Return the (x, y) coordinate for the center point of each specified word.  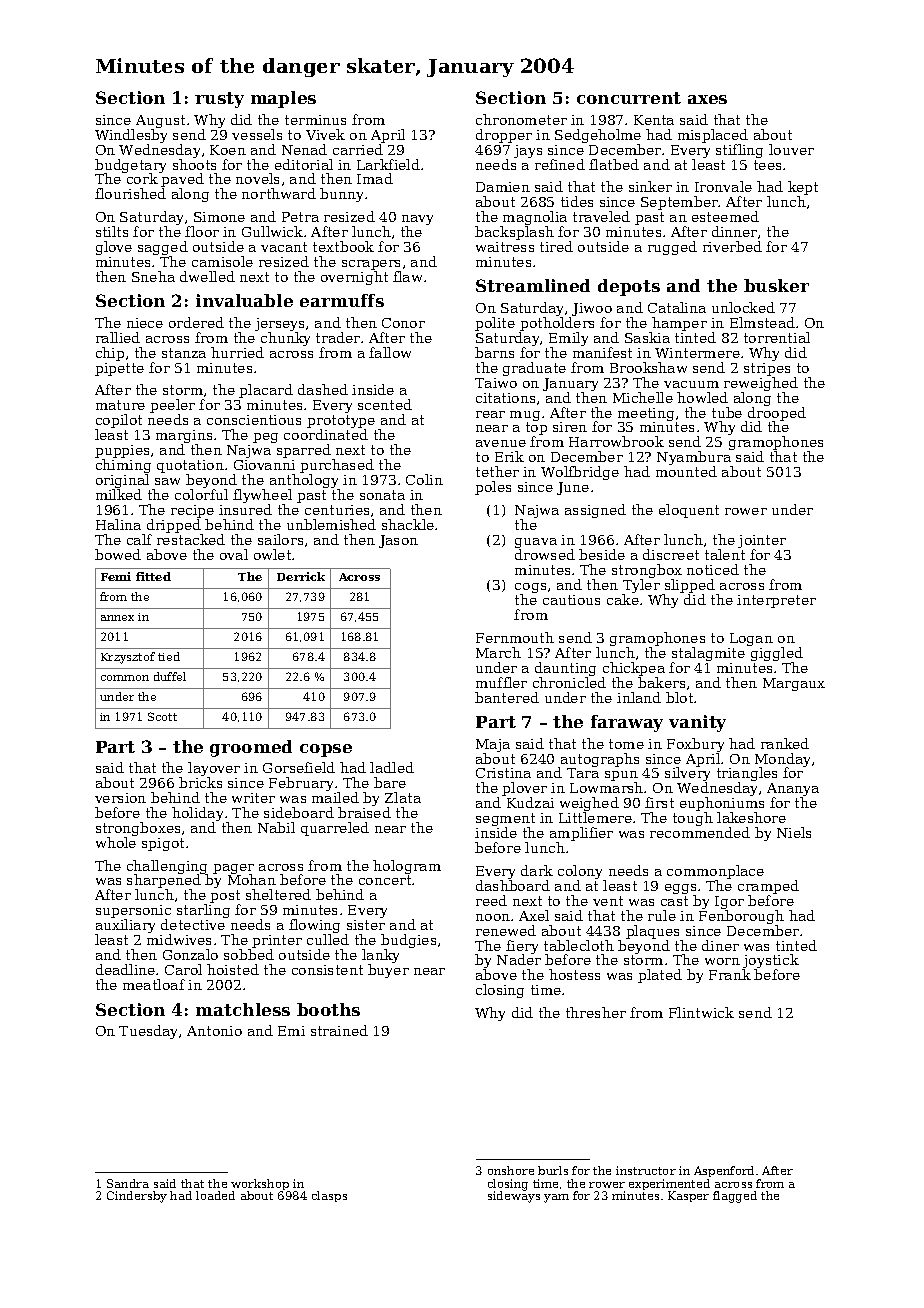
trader (338, 337)
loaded (215, 1195)
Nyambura (695, 459)
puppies (122, 451)
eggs (680, 889)
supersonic (133, 912)
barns (494, 352)
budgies (408, 942)
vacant (284, 247)
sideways (514, 1197)
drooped (776, 414)
